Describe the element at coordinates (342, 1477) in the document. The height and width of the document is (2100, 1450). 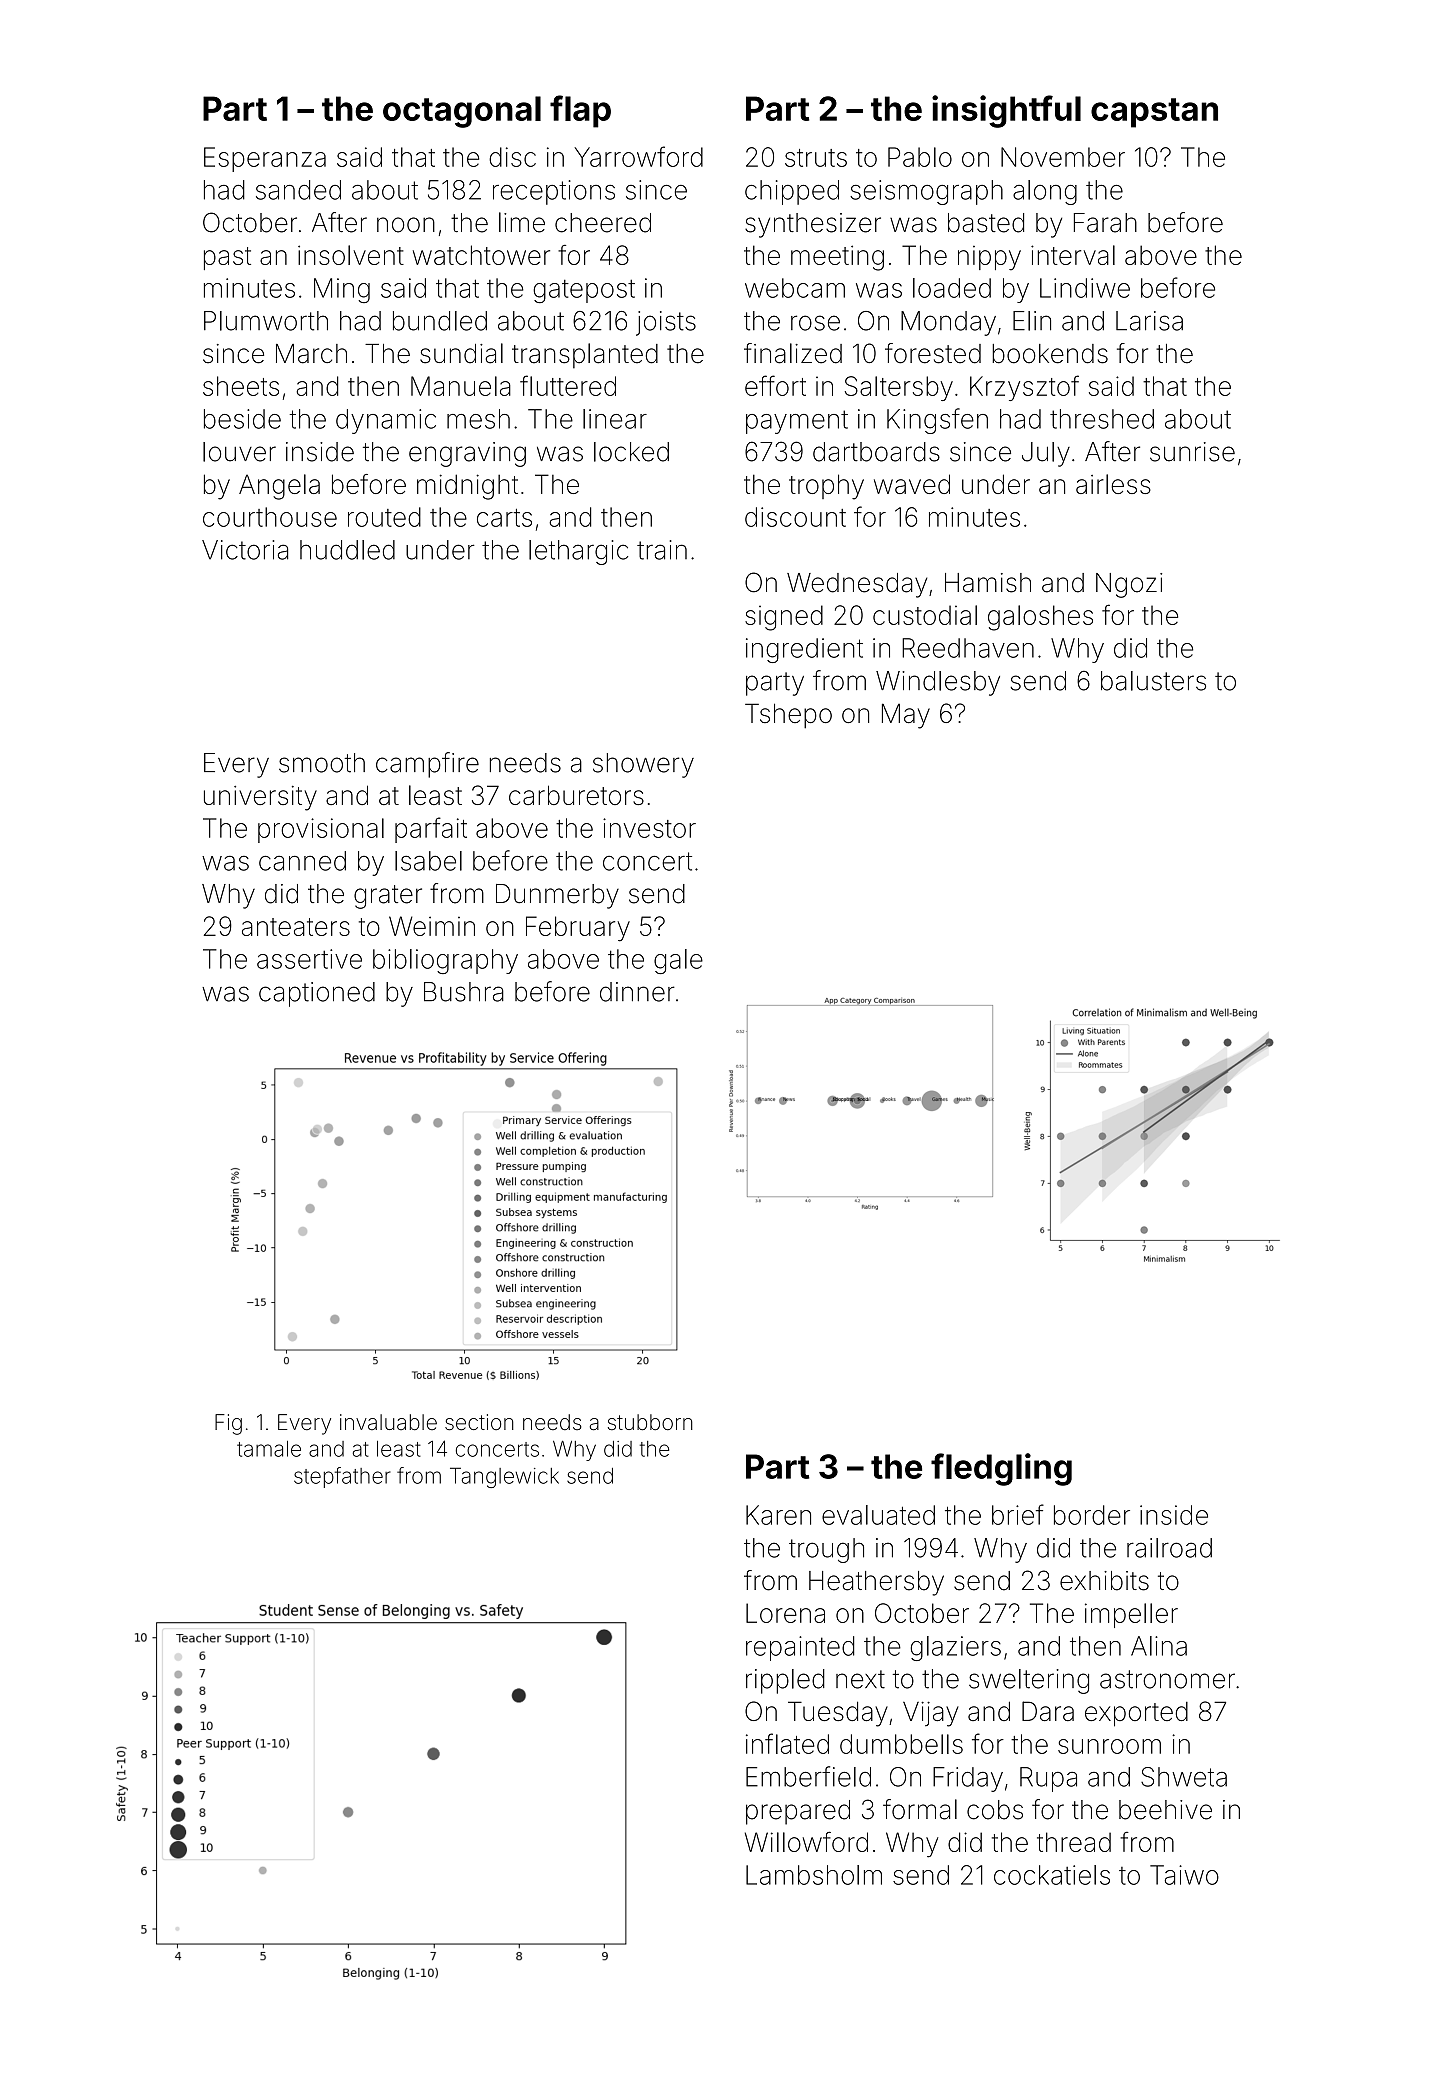
I see `stepfather` at that location.
